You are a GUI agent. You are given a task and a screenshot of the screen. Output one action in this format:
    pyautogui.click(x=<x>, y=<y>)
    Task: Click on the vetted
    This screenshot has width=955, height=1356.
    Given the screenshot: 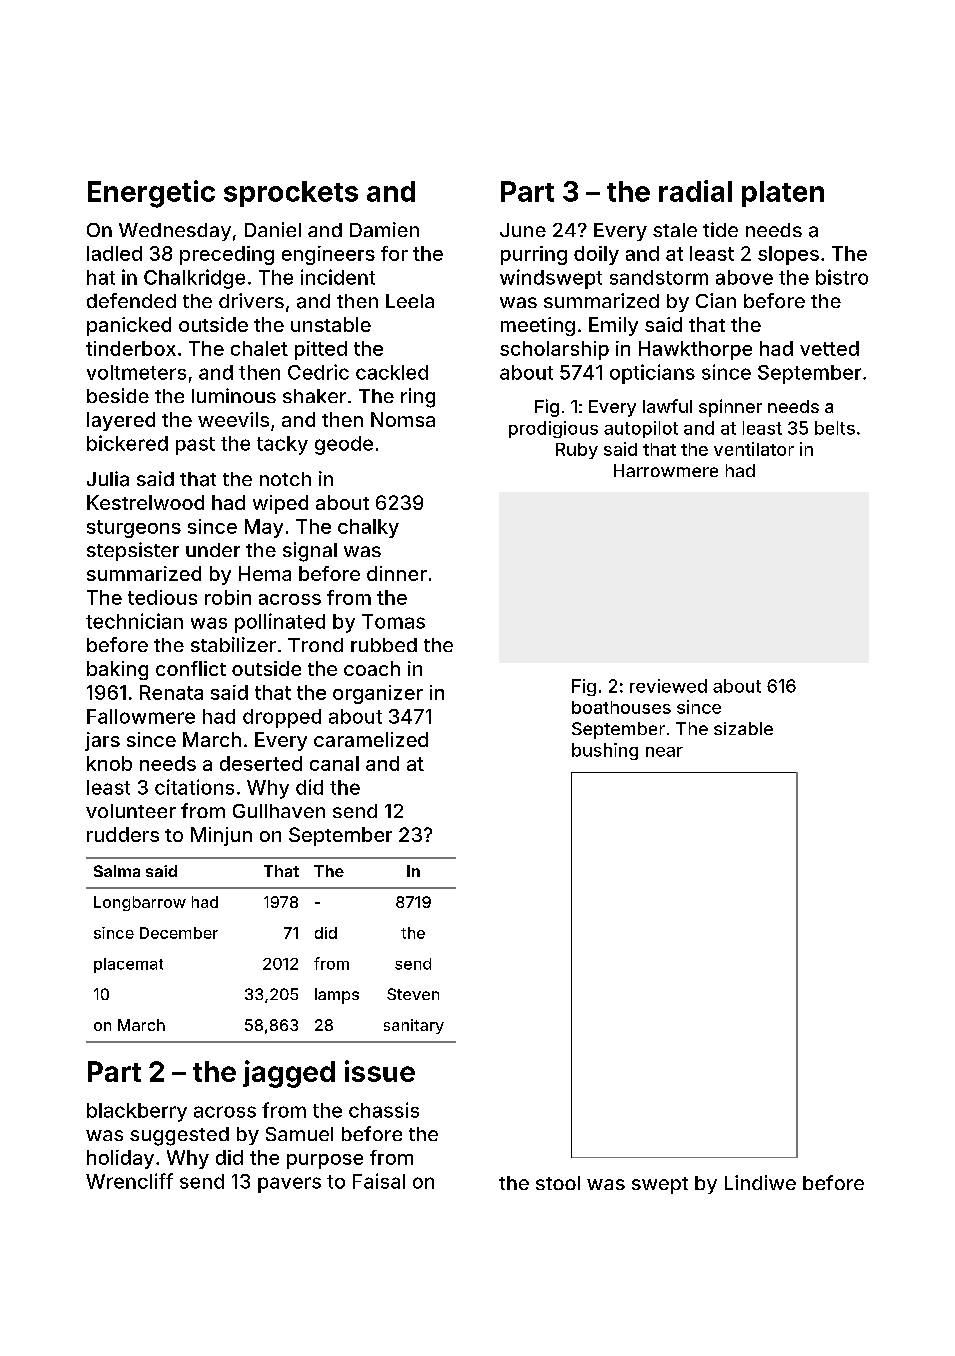 What is the action you would take?
    pyautogui.click(x=829, y=348)
